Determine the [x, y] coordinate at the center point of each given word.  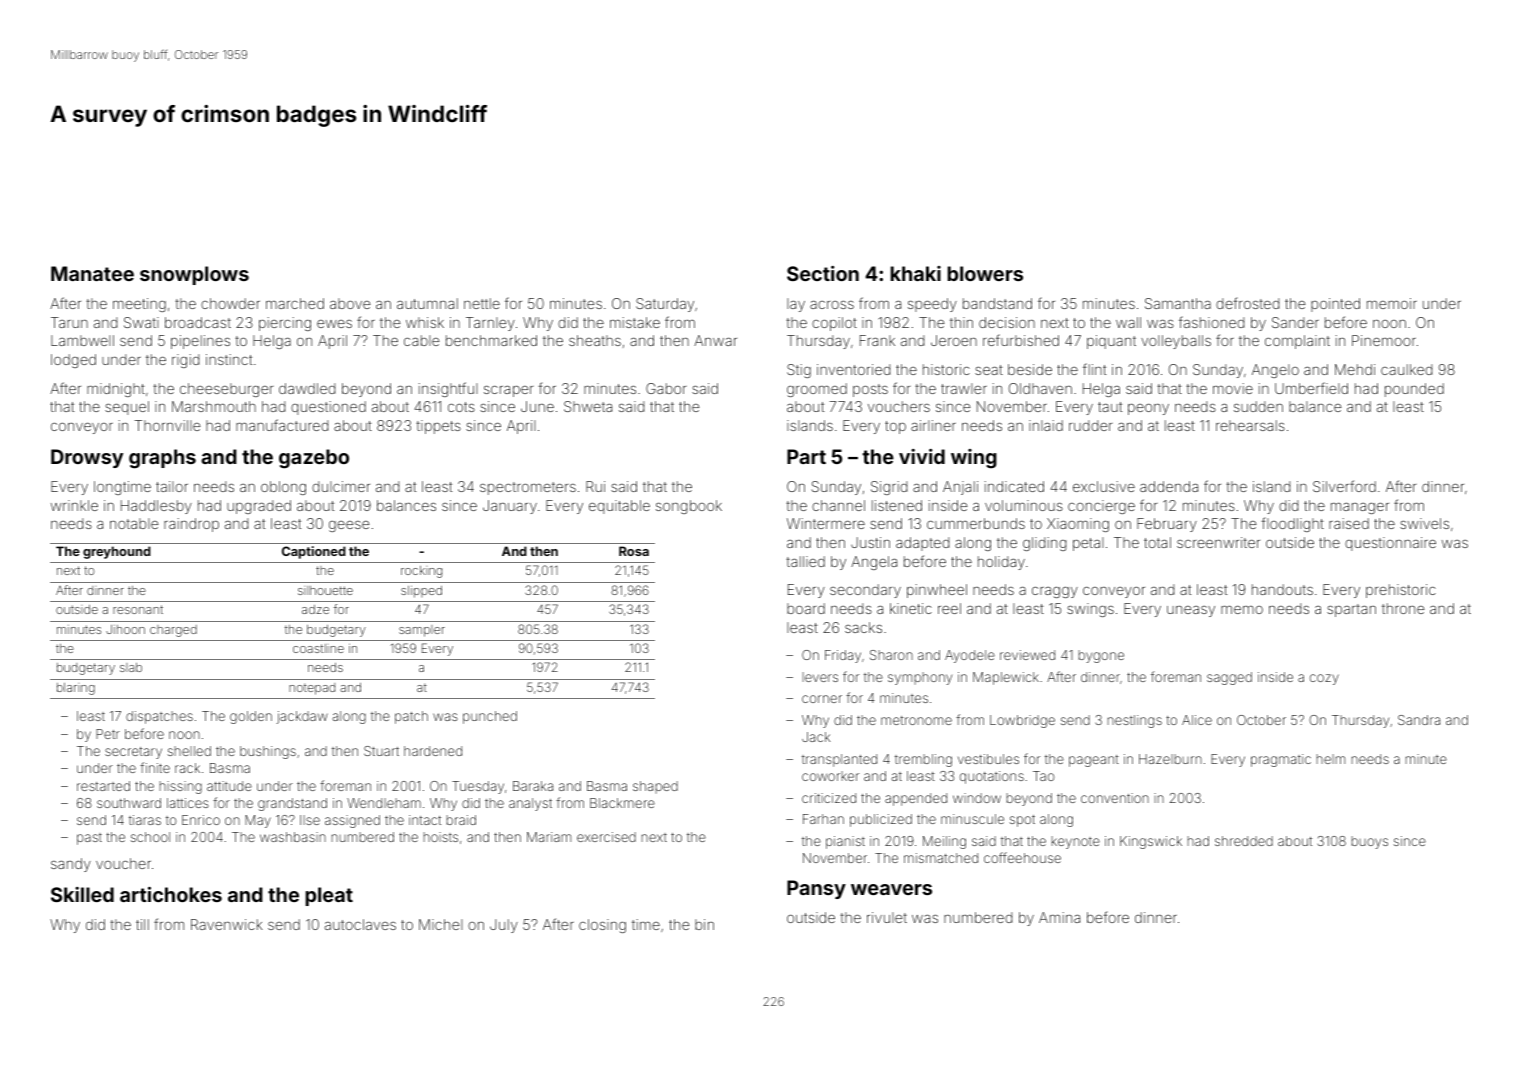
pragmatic [1281, 760]
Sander [1295, 322]
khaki [915, 273]
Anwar [715, 340]
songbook [689, 507]
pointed [1335, 305]
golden [251, 717]
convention [1115, 798]
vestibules [988, 759]
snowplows [194, 275]
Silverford [1344, 486]
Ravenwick [227, 924]
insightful [448, 389]
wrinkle [74, 505]
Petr [108, 734]
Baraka [533, 786]
